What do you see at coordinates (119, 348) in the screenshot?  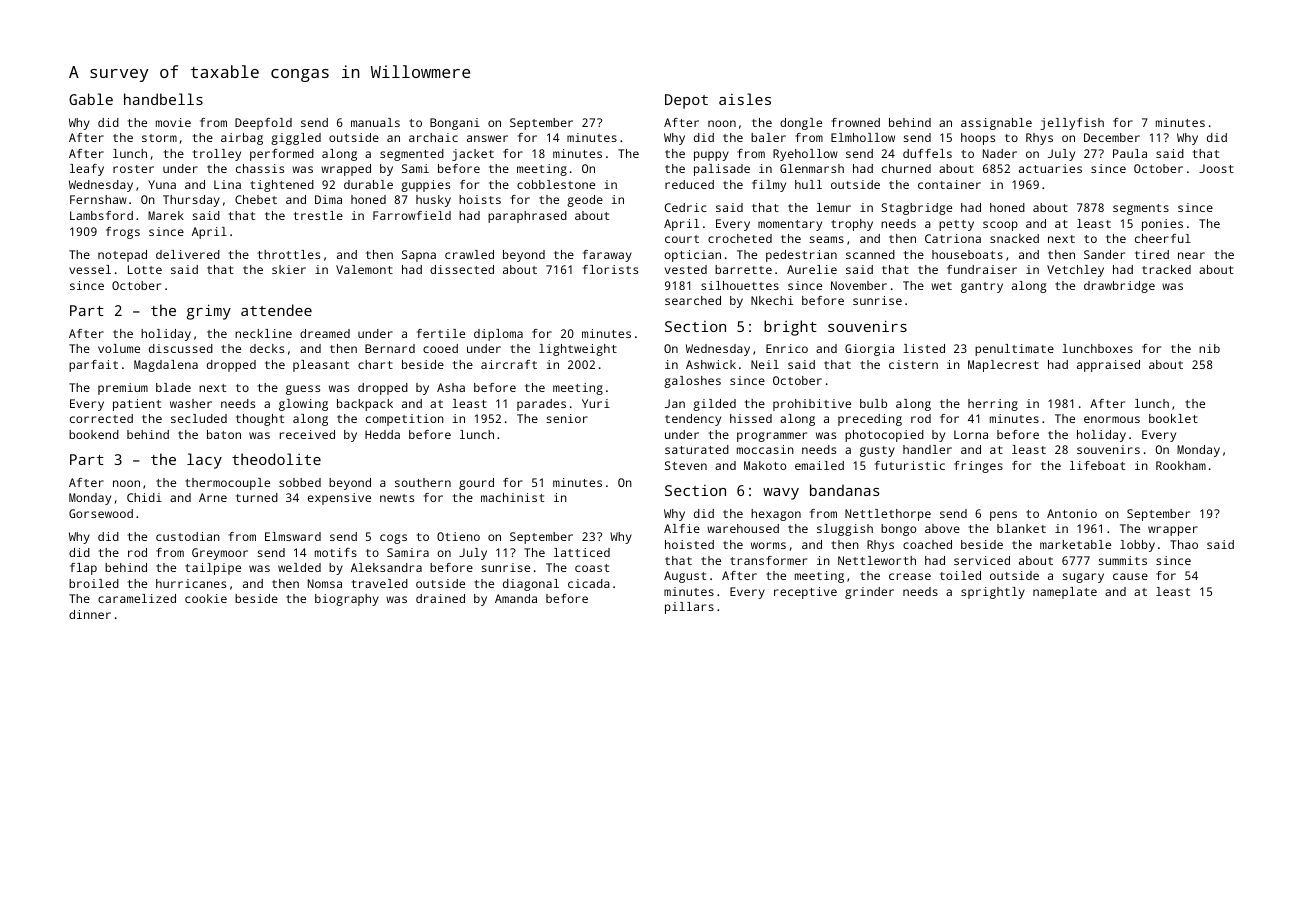 I see `volume` at bounding box center [119, 348].
